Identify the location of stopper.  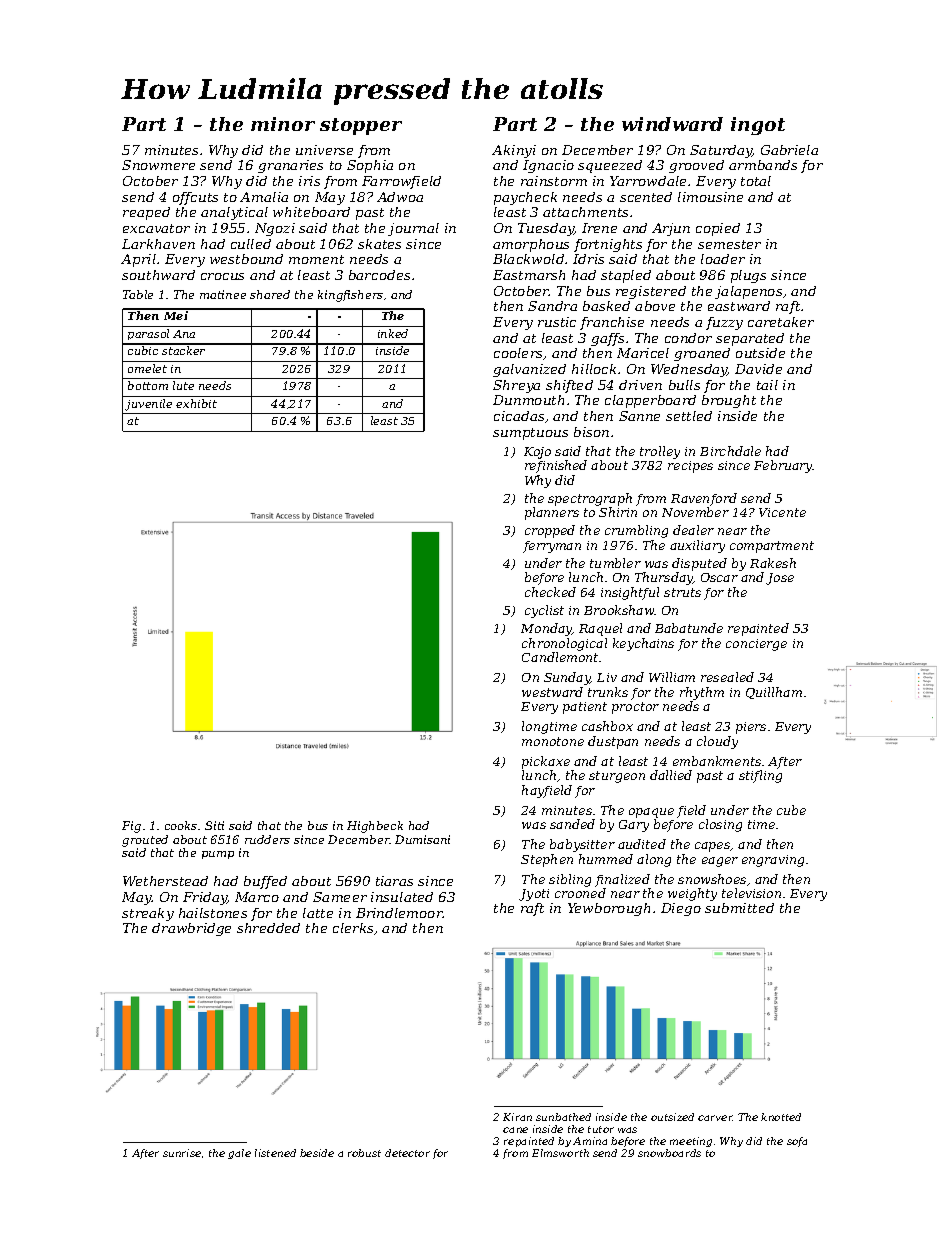
(361, 126).
